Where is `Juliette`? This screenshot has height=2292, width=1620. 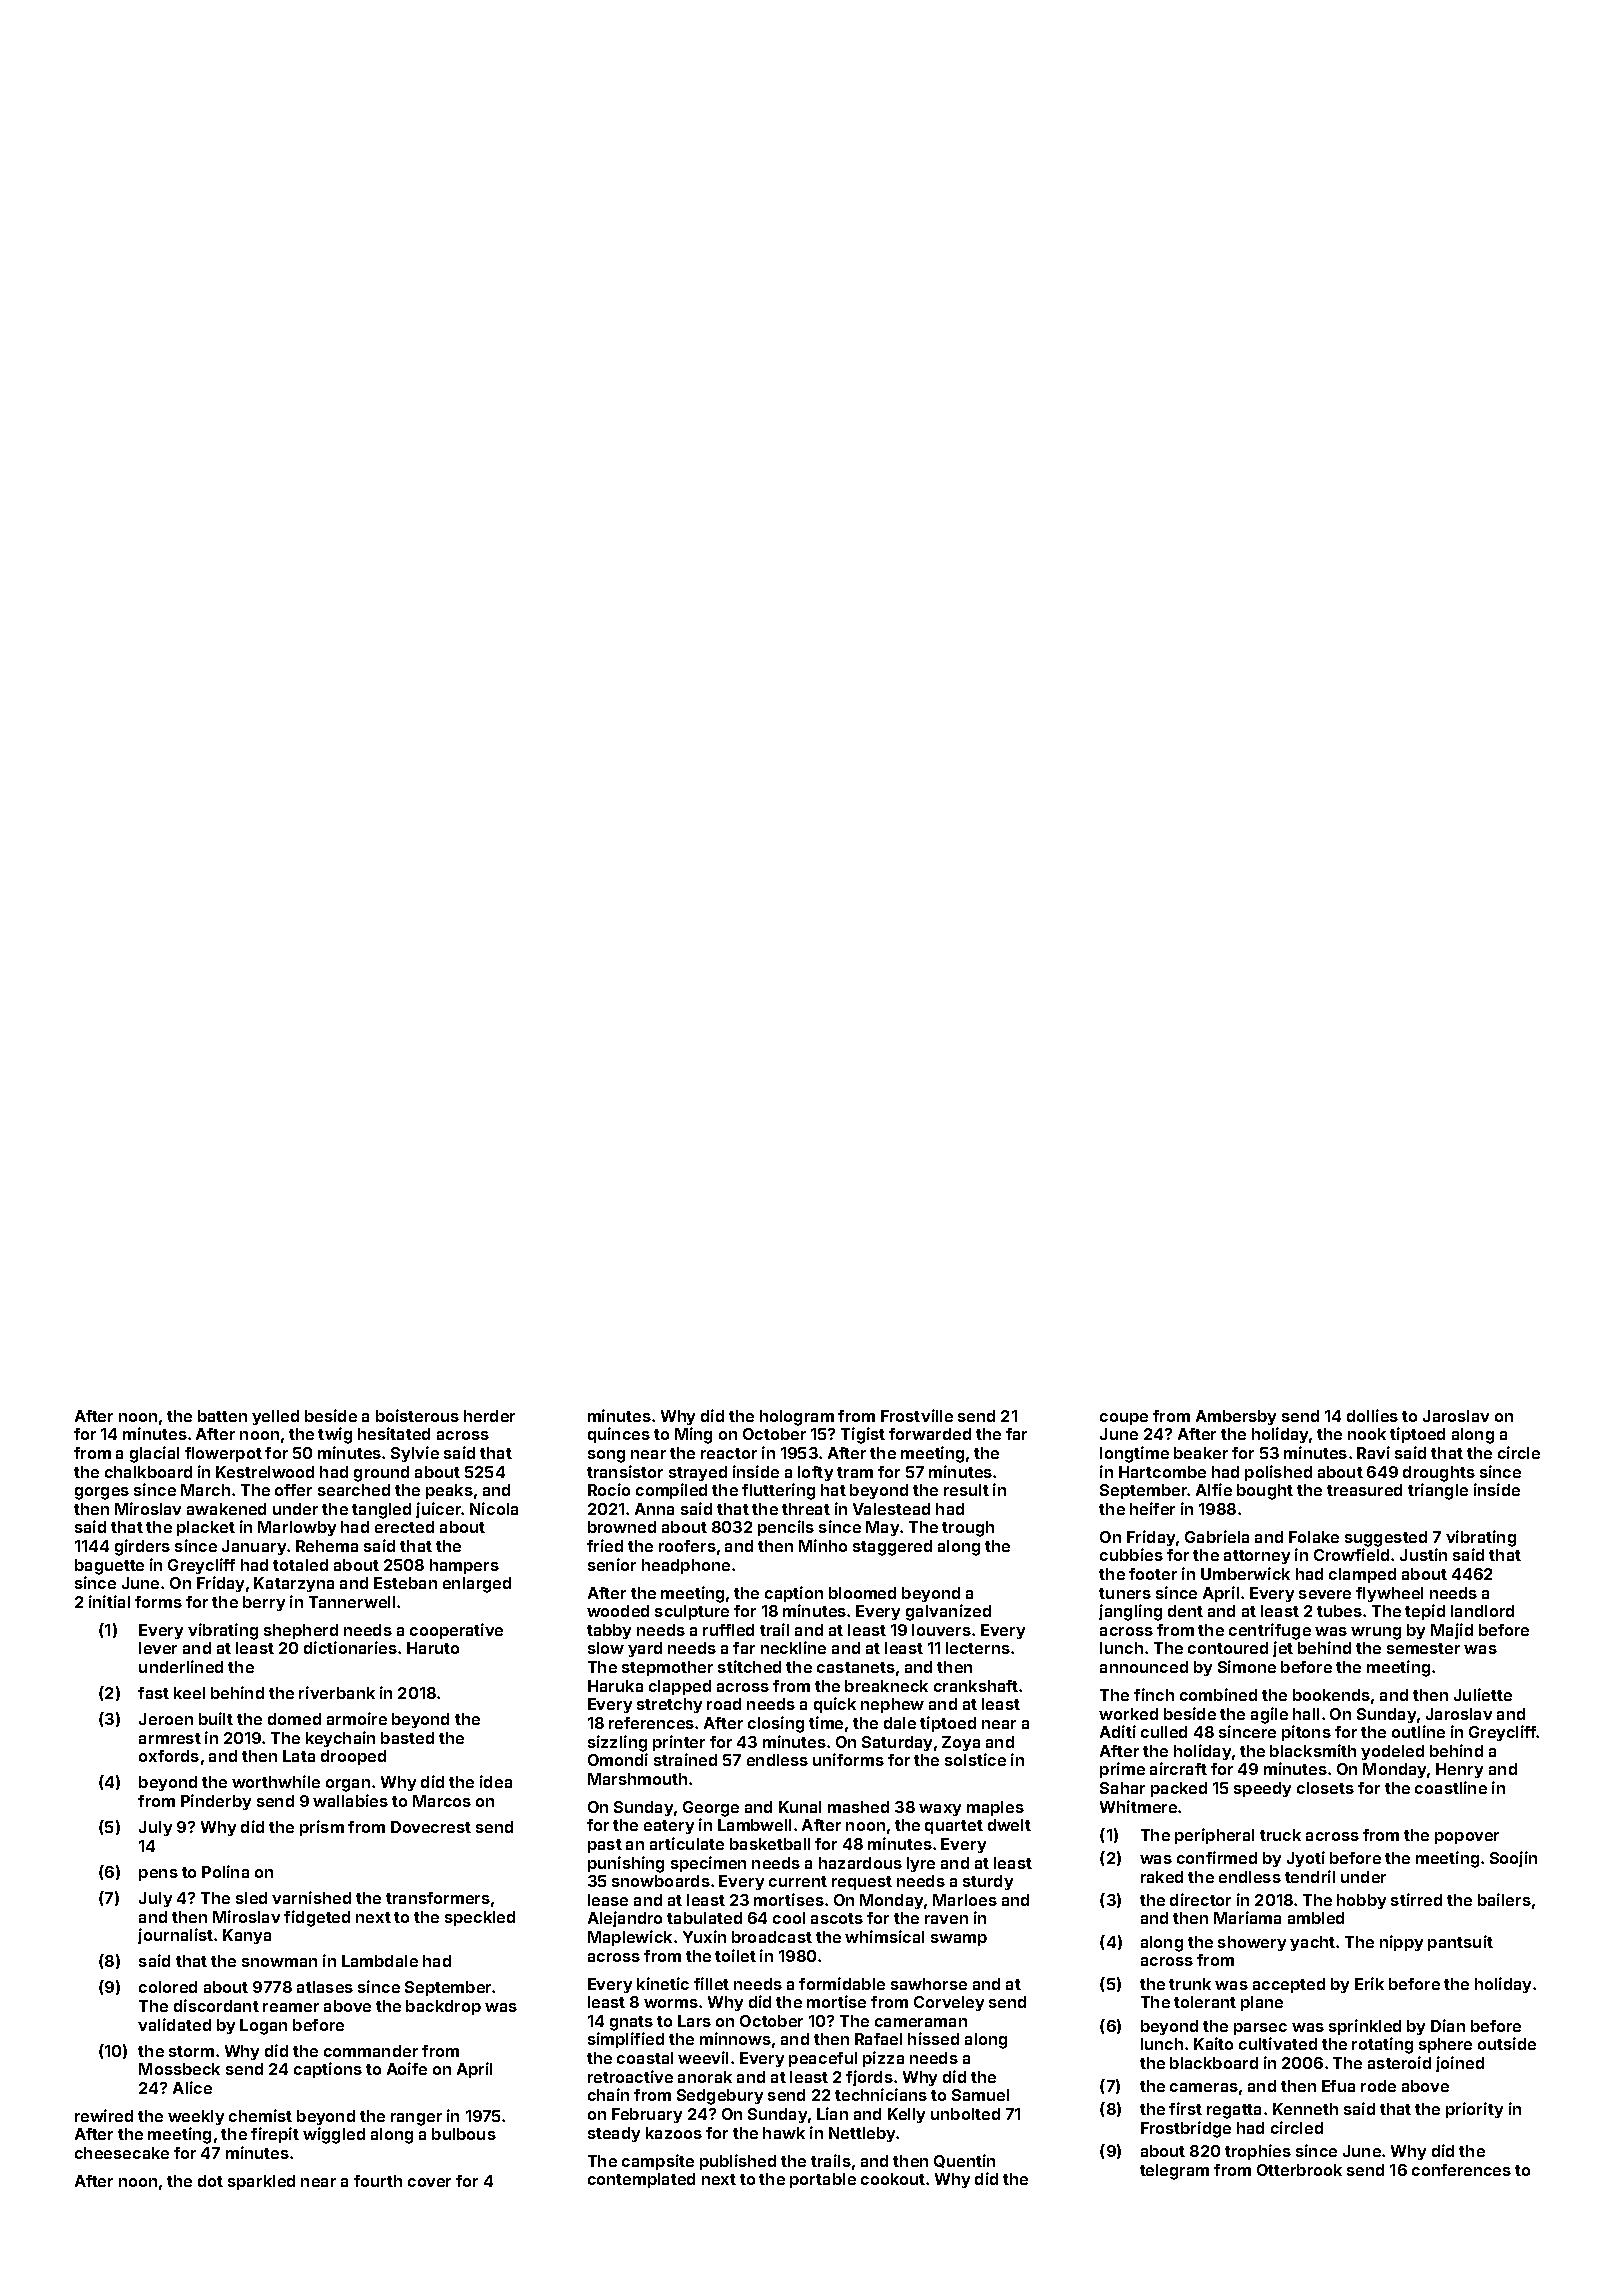
Juliette is located at coordinates (1483, 1694).
